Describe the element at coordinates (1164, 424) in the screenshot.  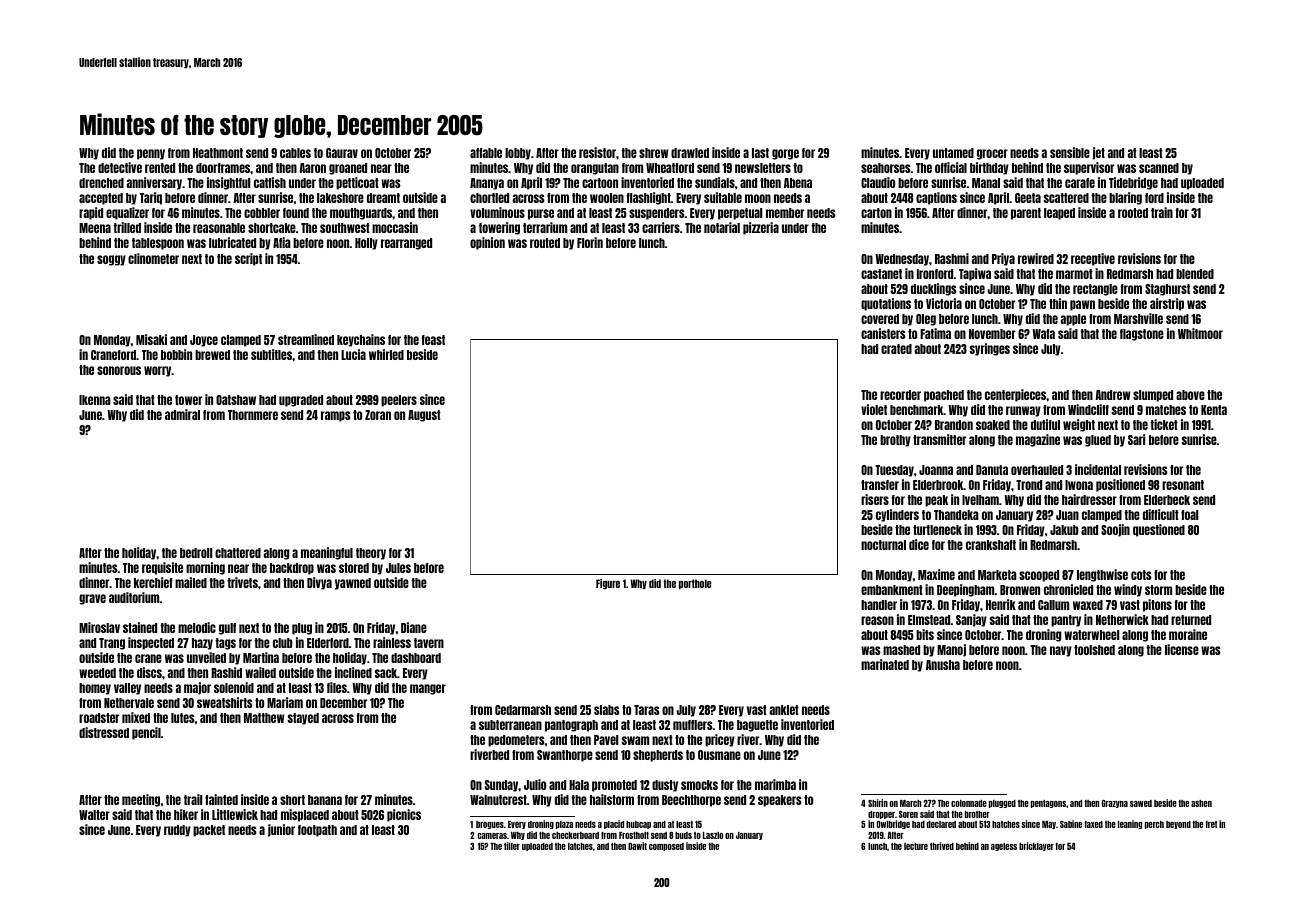
I see `ticket` at that location.
